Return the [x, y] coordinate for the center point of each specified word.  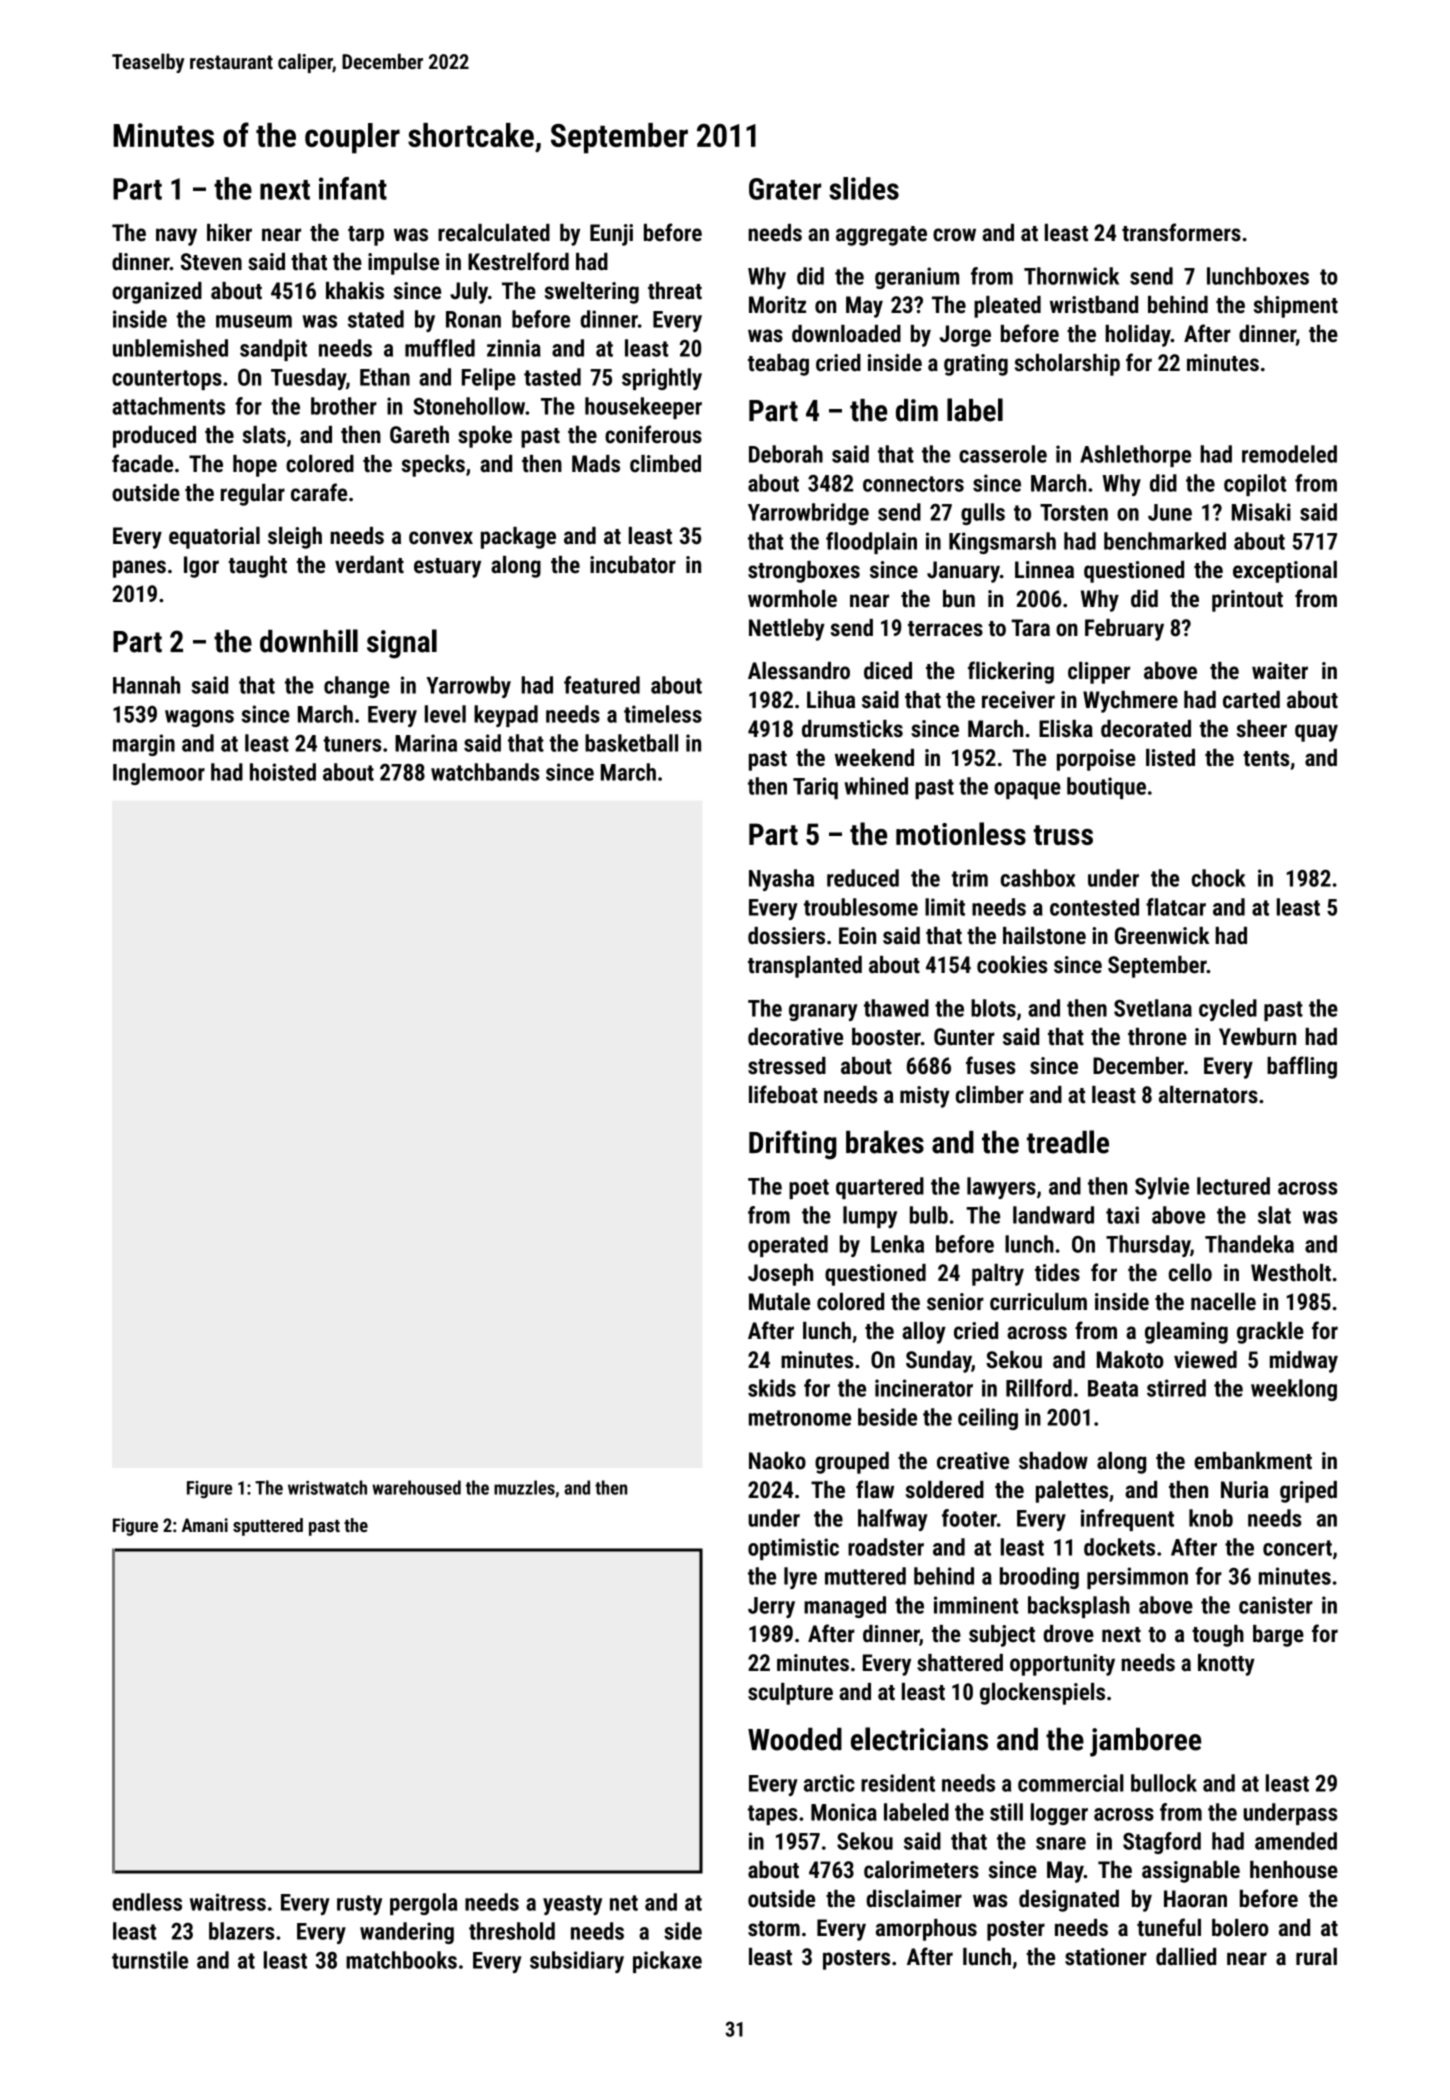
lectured [1233, 1186]
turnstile [150, 1960]
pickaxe [667, 1962]
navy [176, 237]
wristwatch [327, 1487]
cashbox [1038, 878]
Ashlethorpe [1135, 456]
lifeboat [783, 1094]
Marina [426, 743]
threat [675, 291]
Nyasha [781, 880]
